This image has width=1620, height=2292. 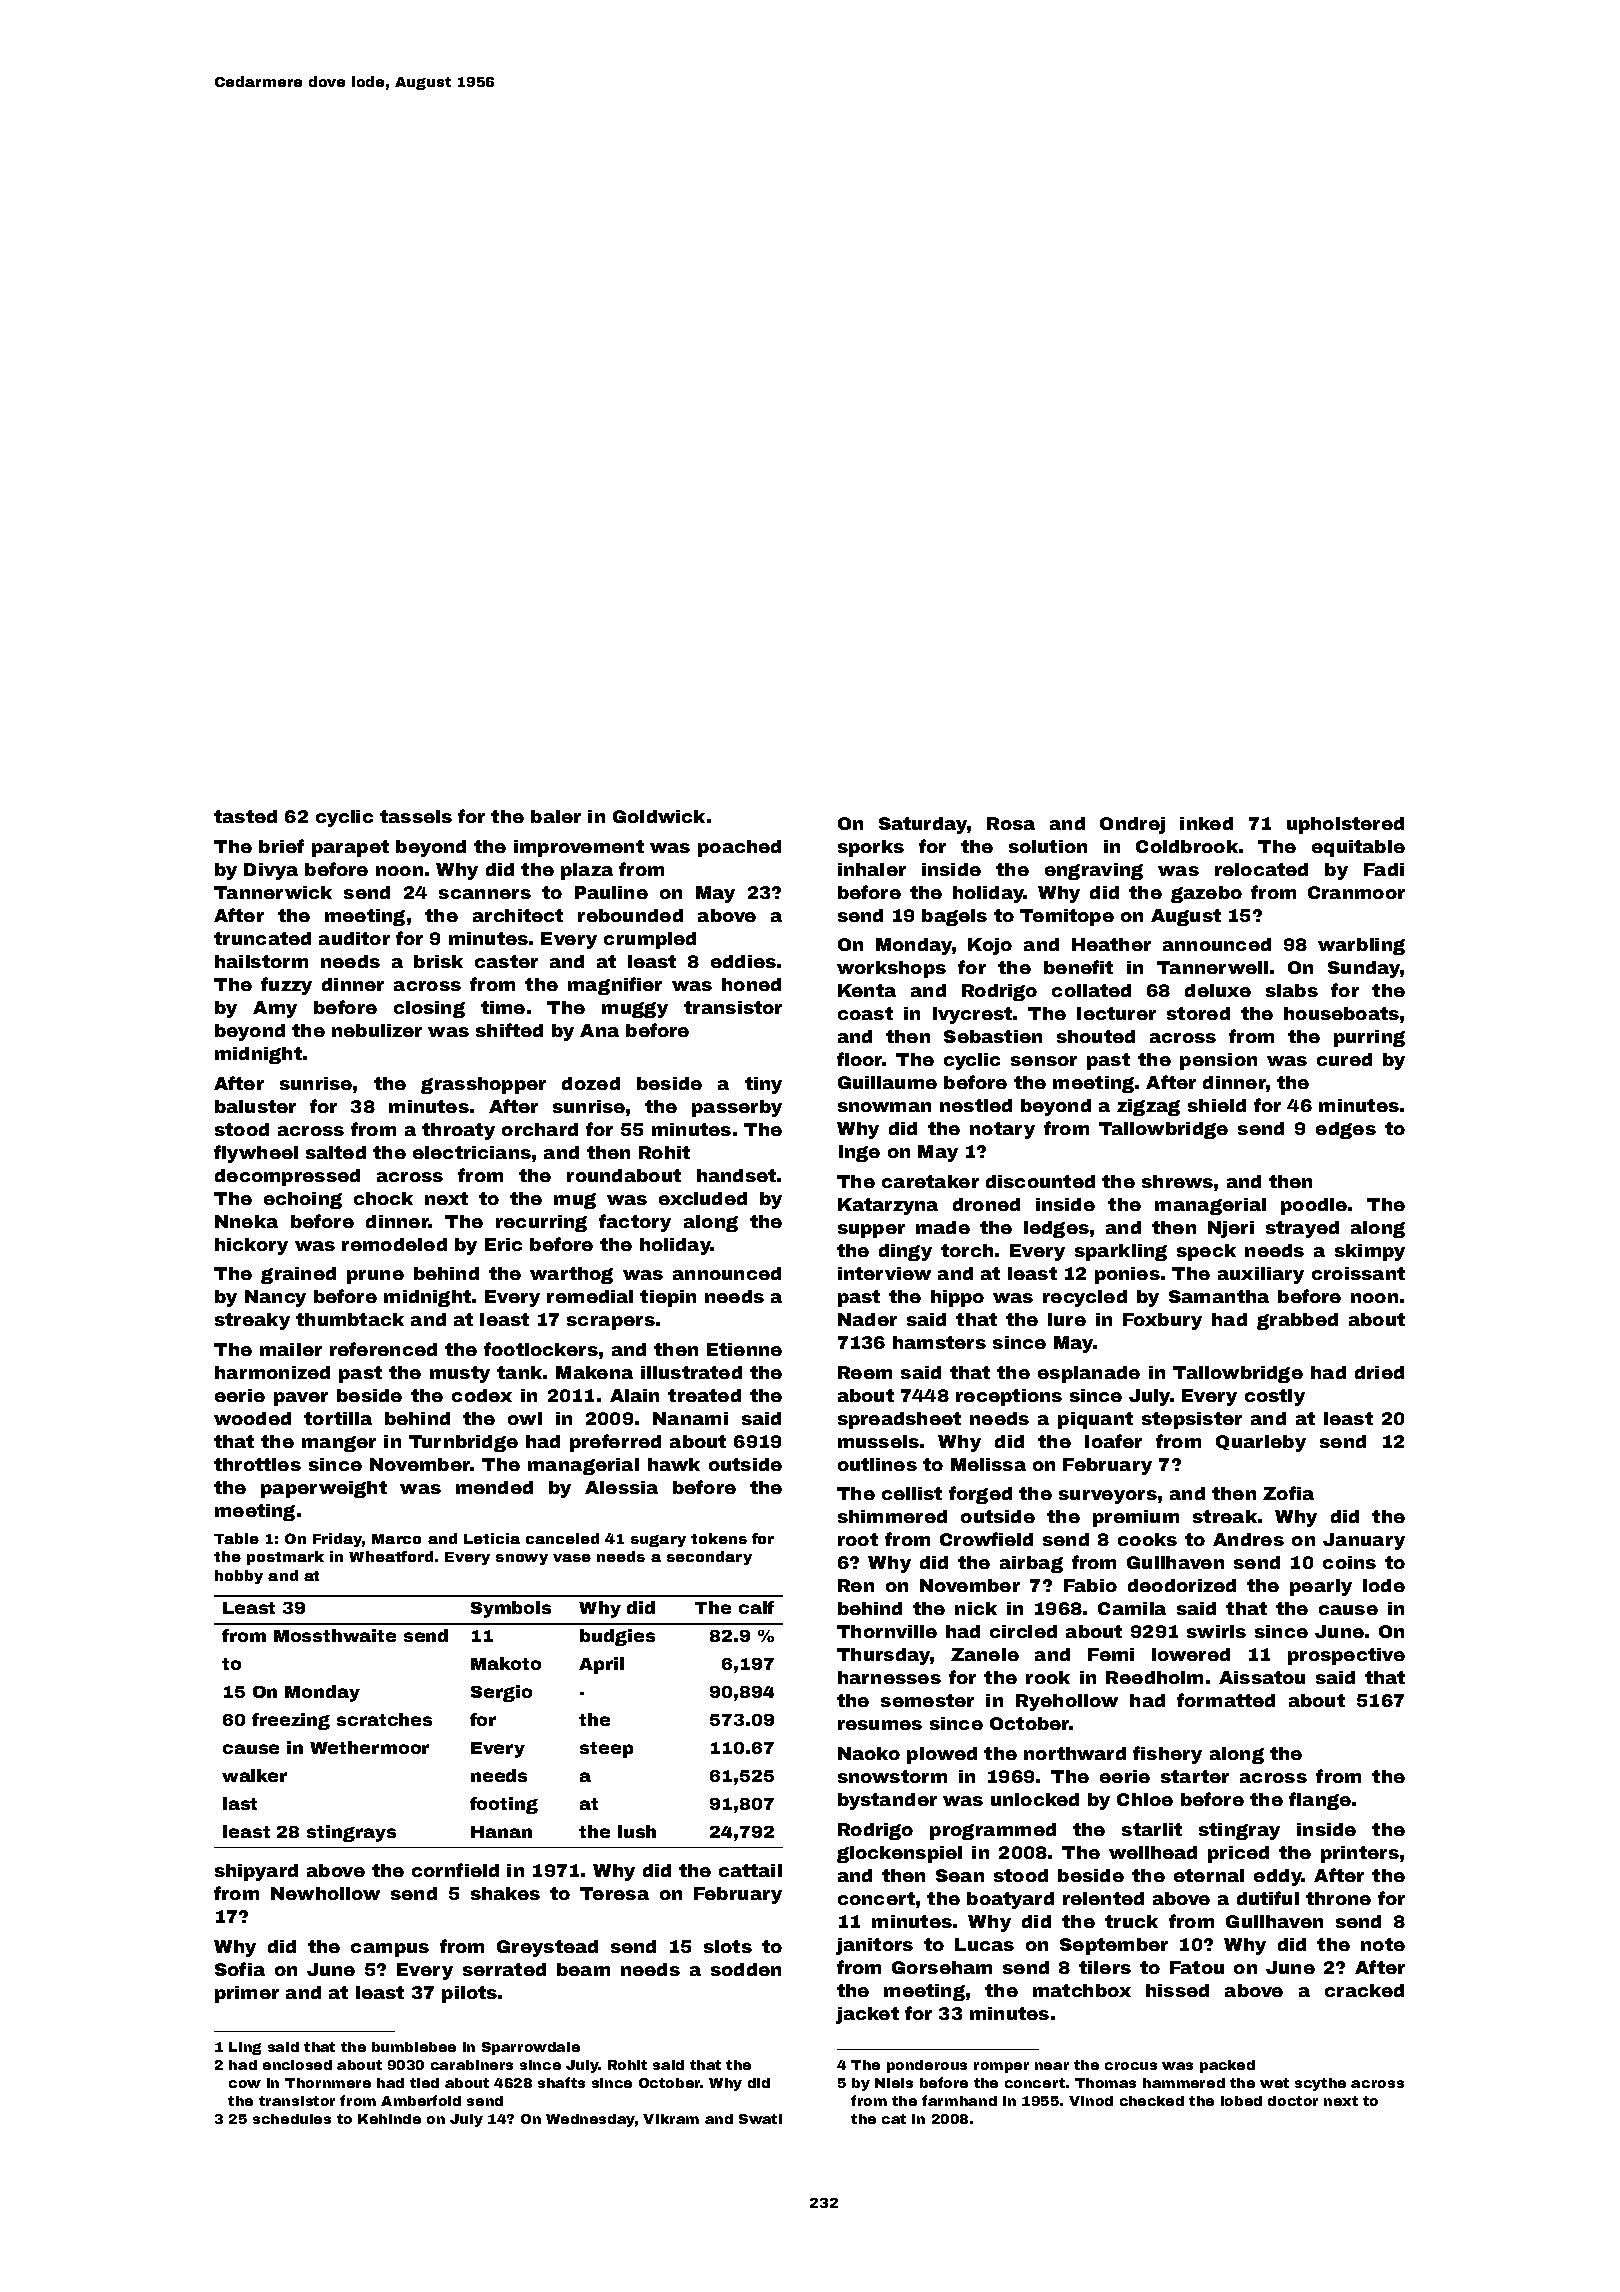 I want to click on freezing, so click(x=291, y=1721).
